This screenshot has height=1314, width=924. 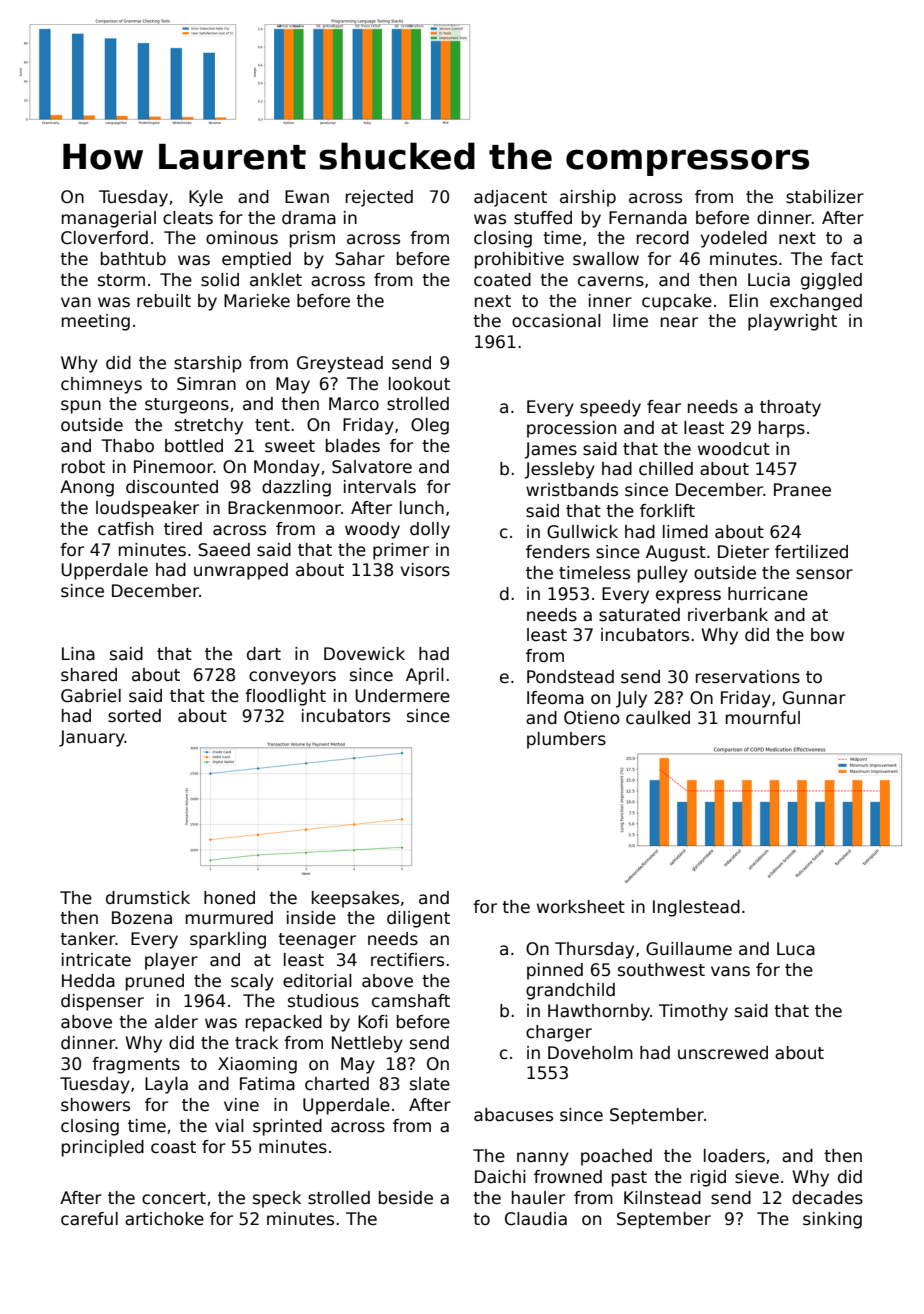 What do you see at coordinates (796, 949) in the screenshot?
I see `Luca` at bounding box center [796, 949].
